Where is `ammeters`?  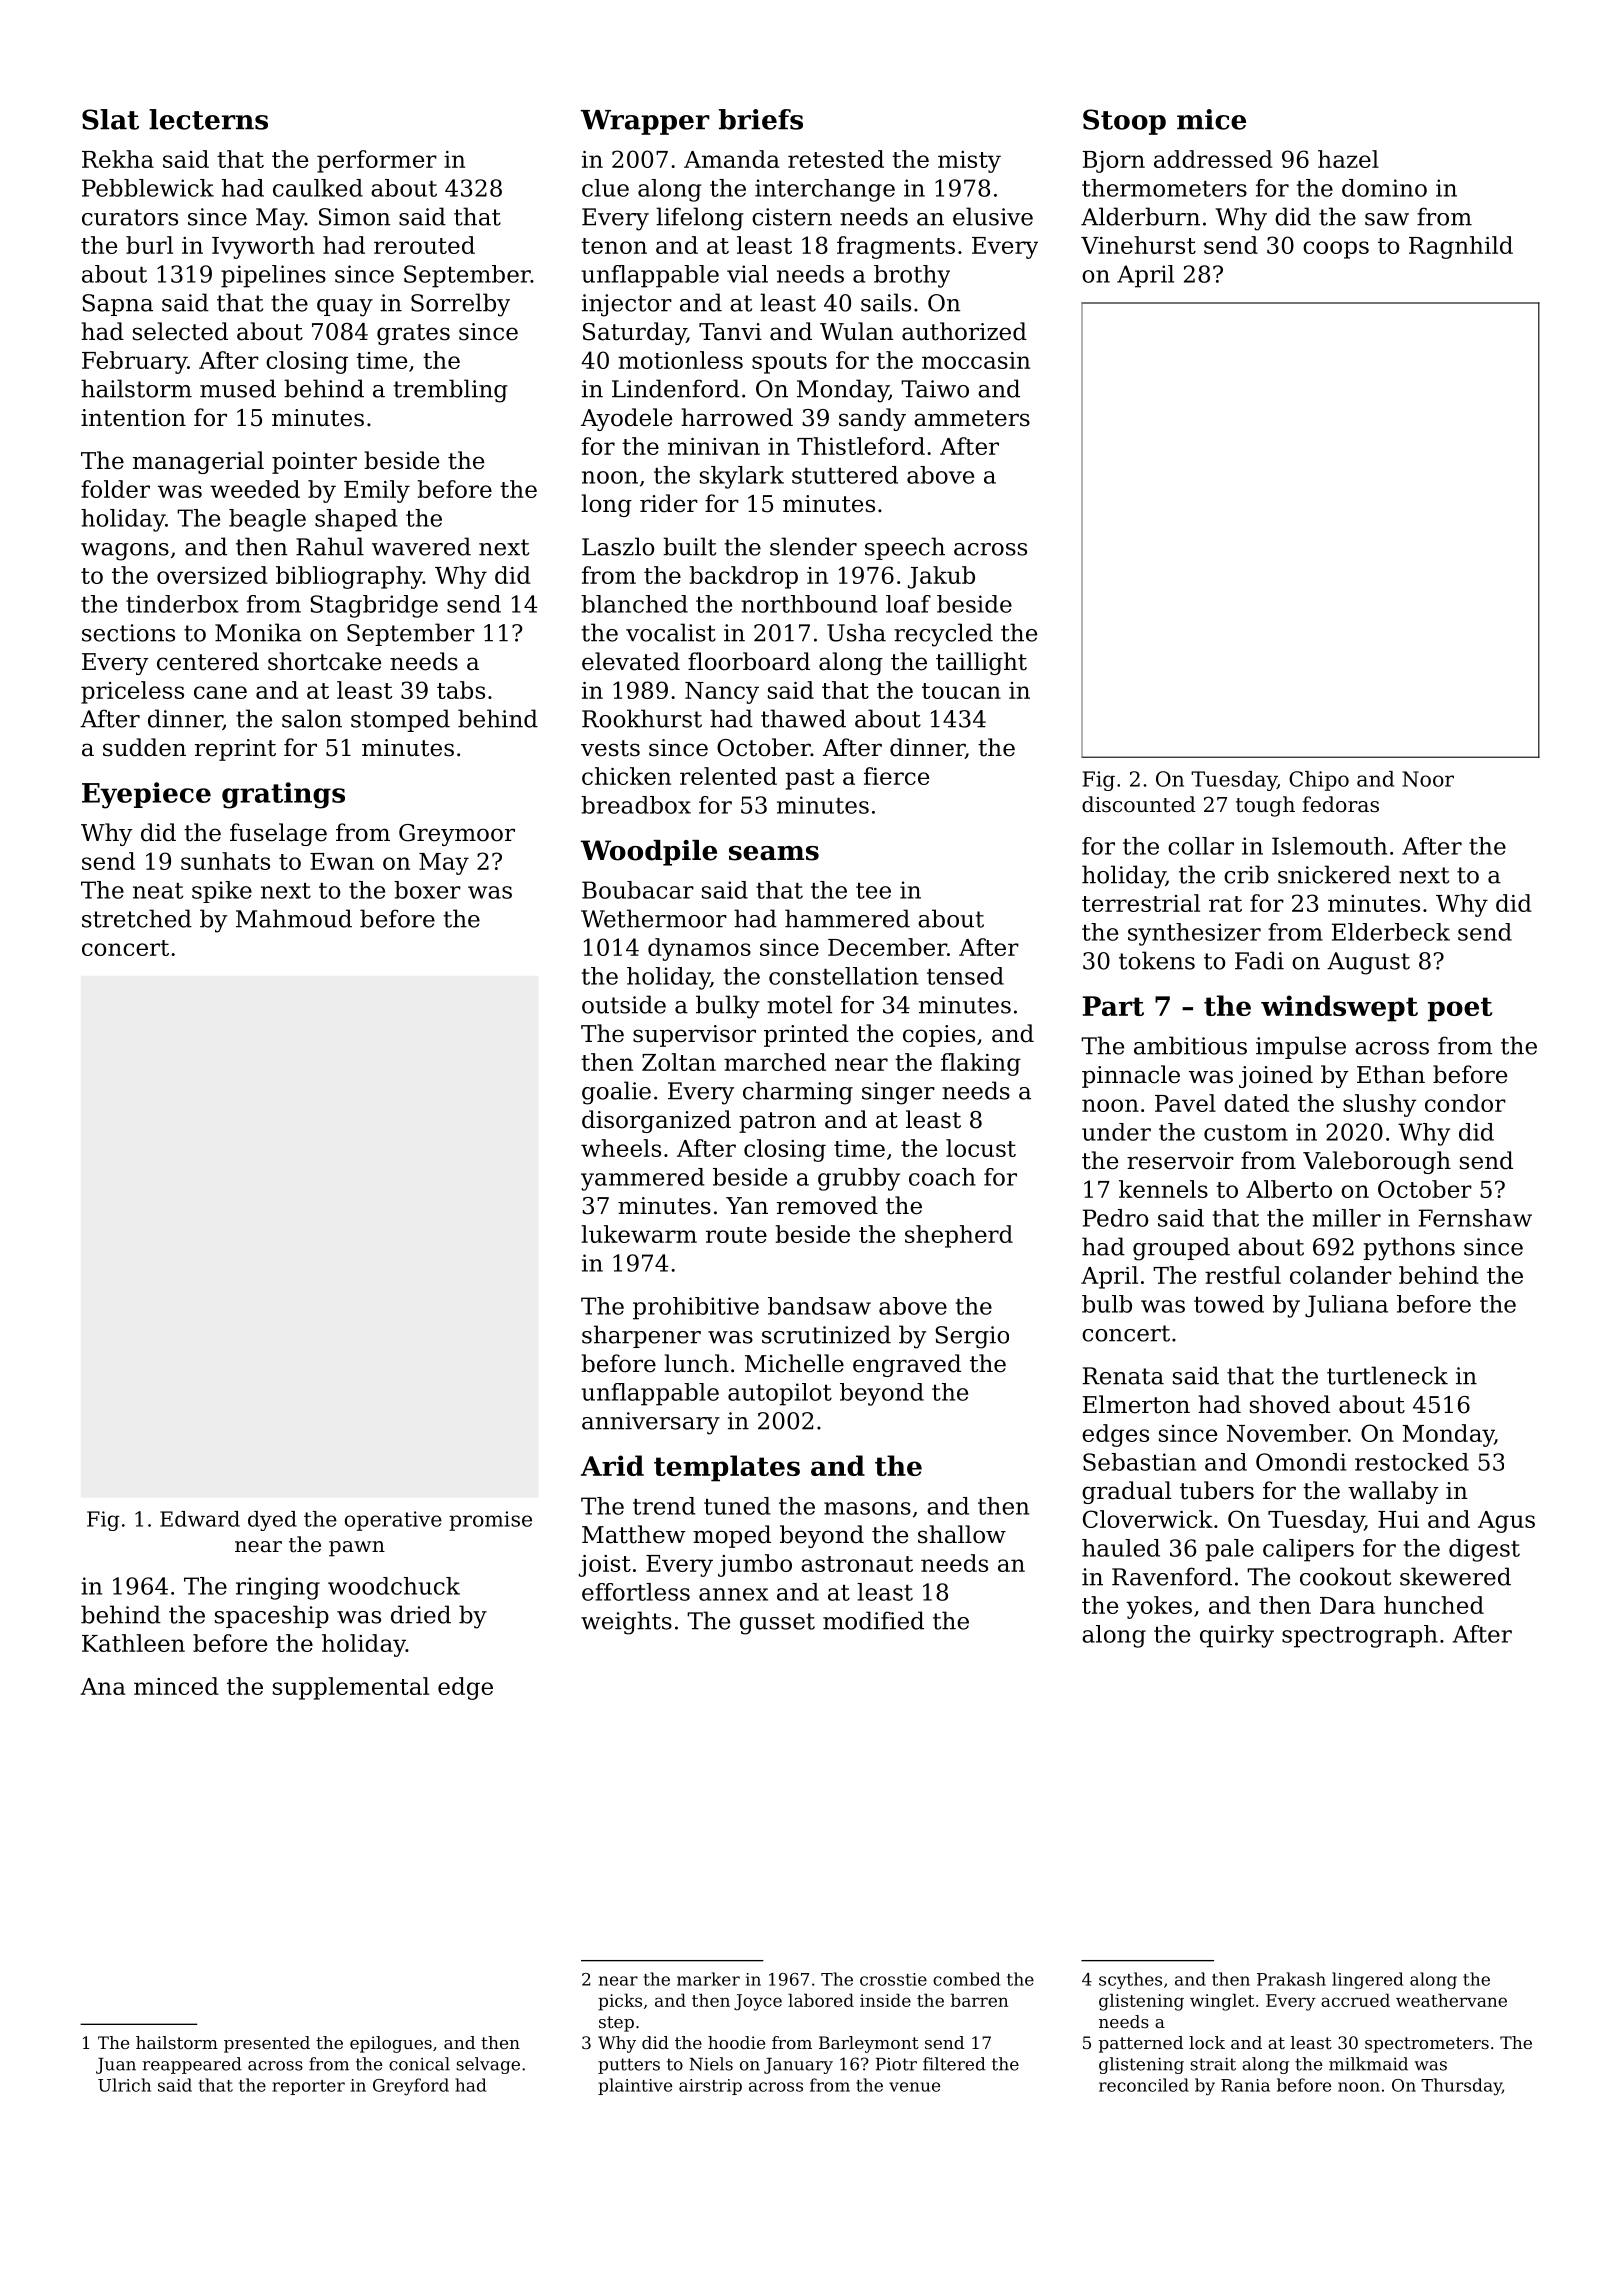 ammeters is located at coordinates (972, 418).
